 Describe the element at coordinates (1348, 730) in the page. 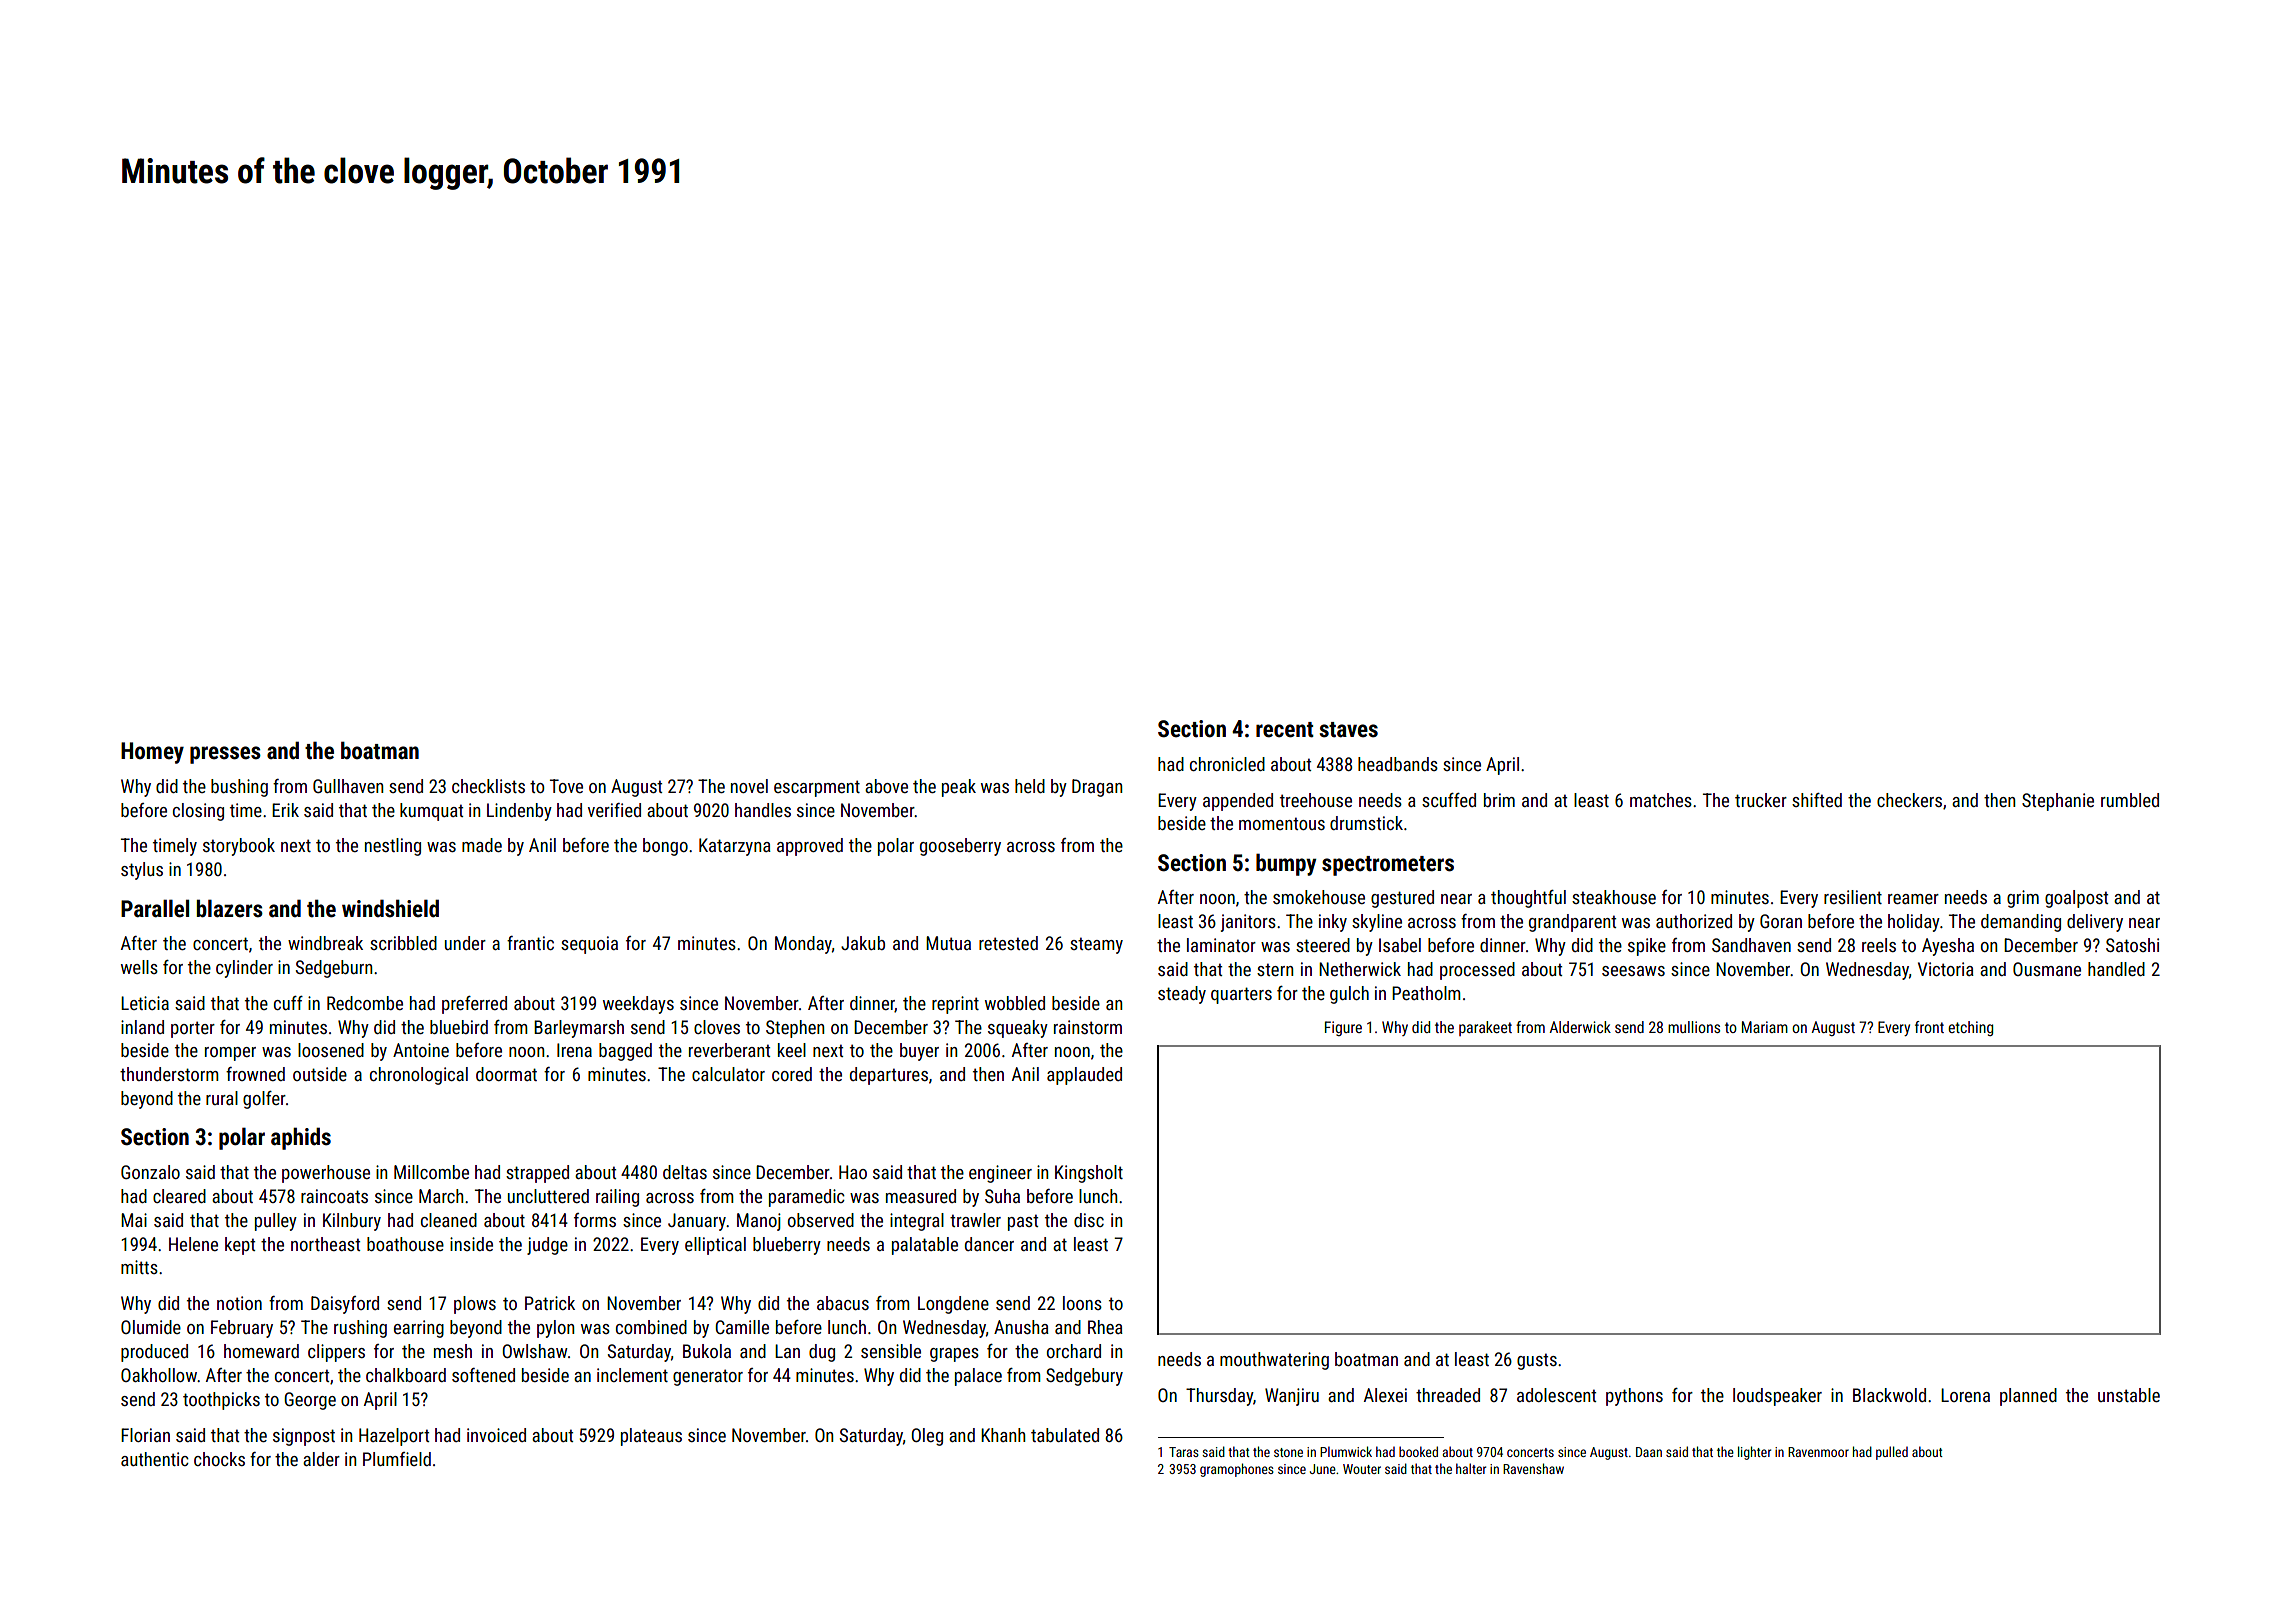

I see `staves` at that location.
